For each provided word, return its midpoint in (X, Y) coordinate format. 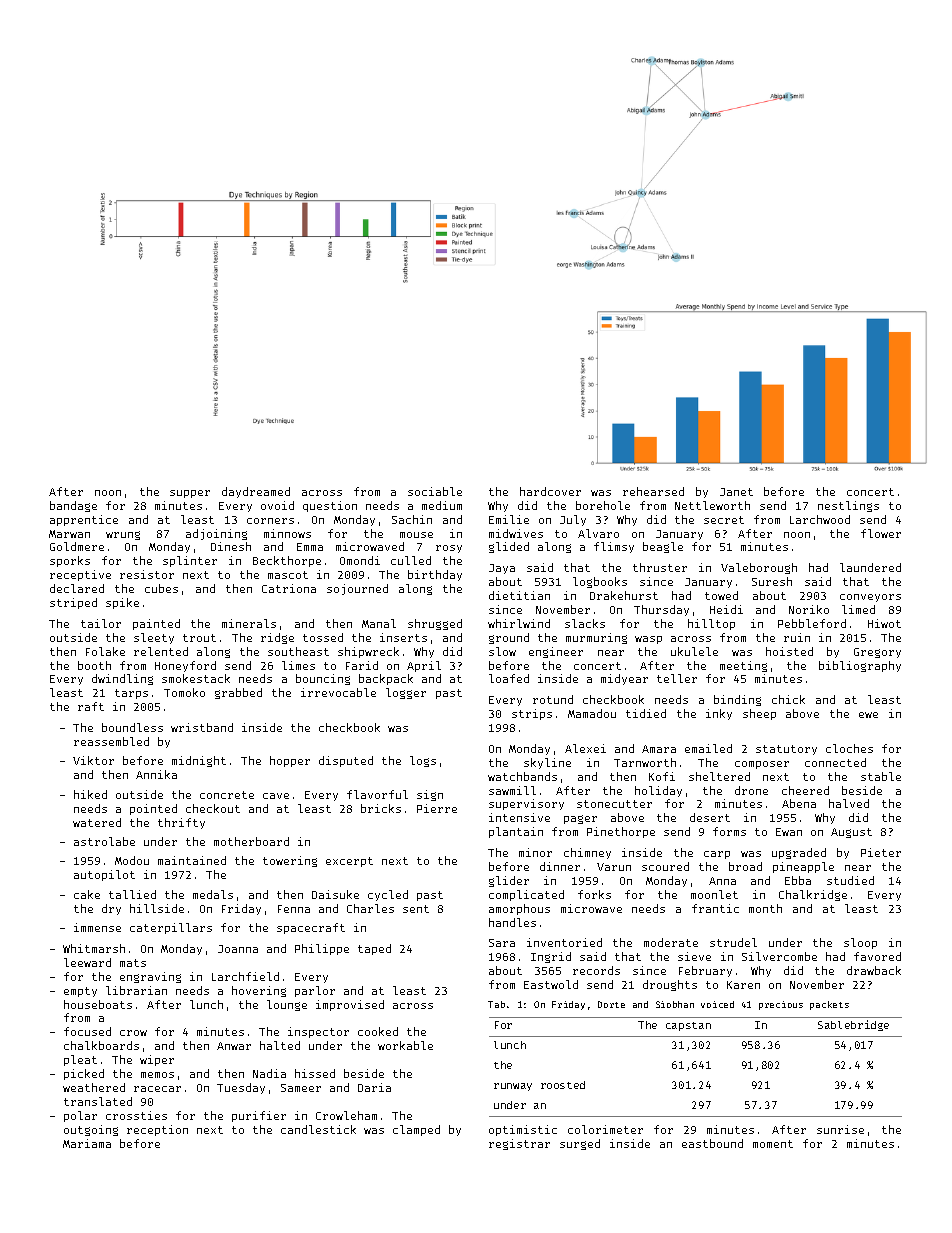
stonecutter (614, 804)
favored (877, 956)
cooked (378, 1031)
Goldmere (77, 546)
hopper (290, 761)
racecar (157, 1089)
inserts (403, 637)
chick (788, 699)
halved (849, 803)
